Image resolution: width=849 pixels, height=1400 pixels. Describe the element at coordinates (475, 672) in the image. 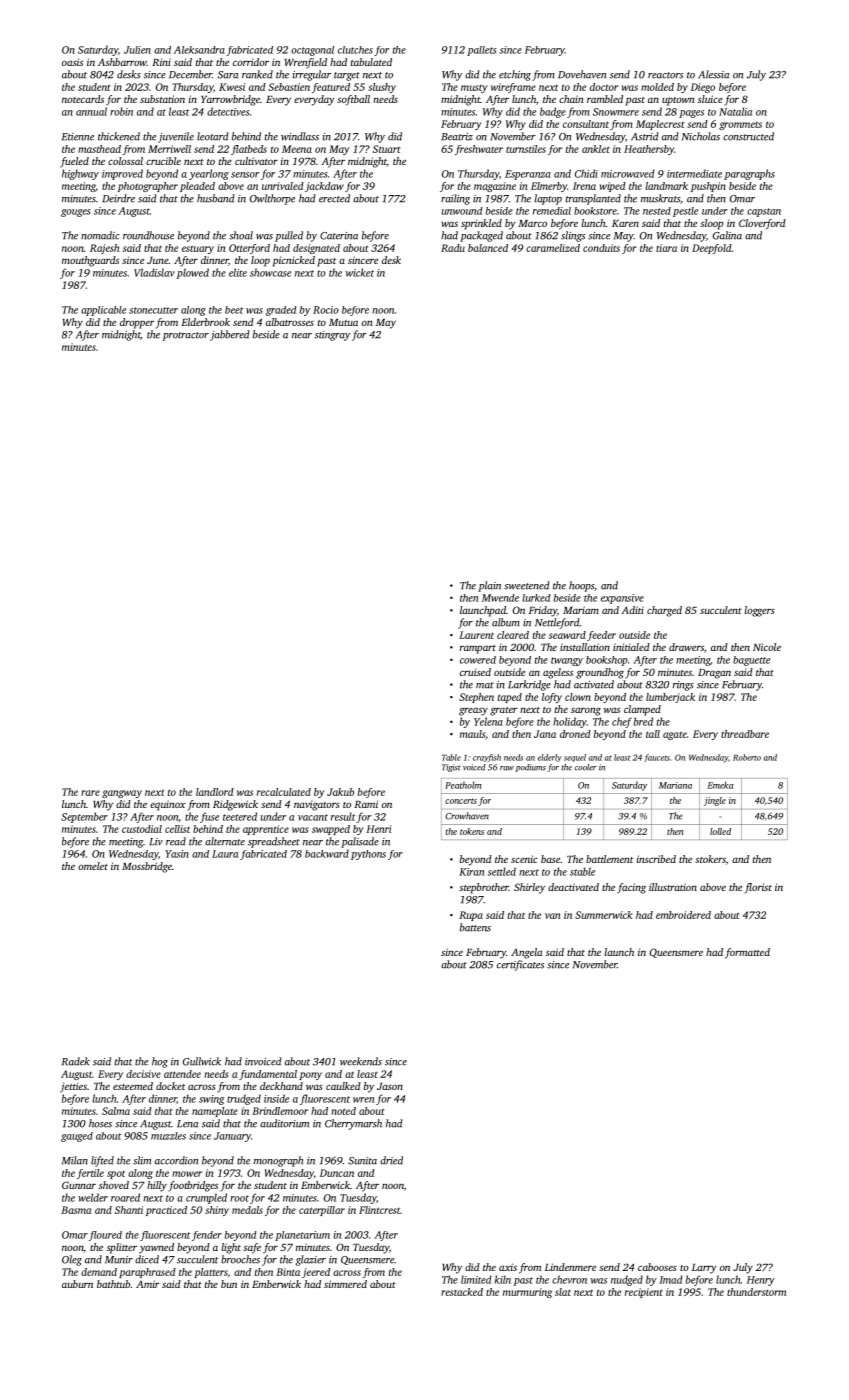

I see `cruised` at that location.
